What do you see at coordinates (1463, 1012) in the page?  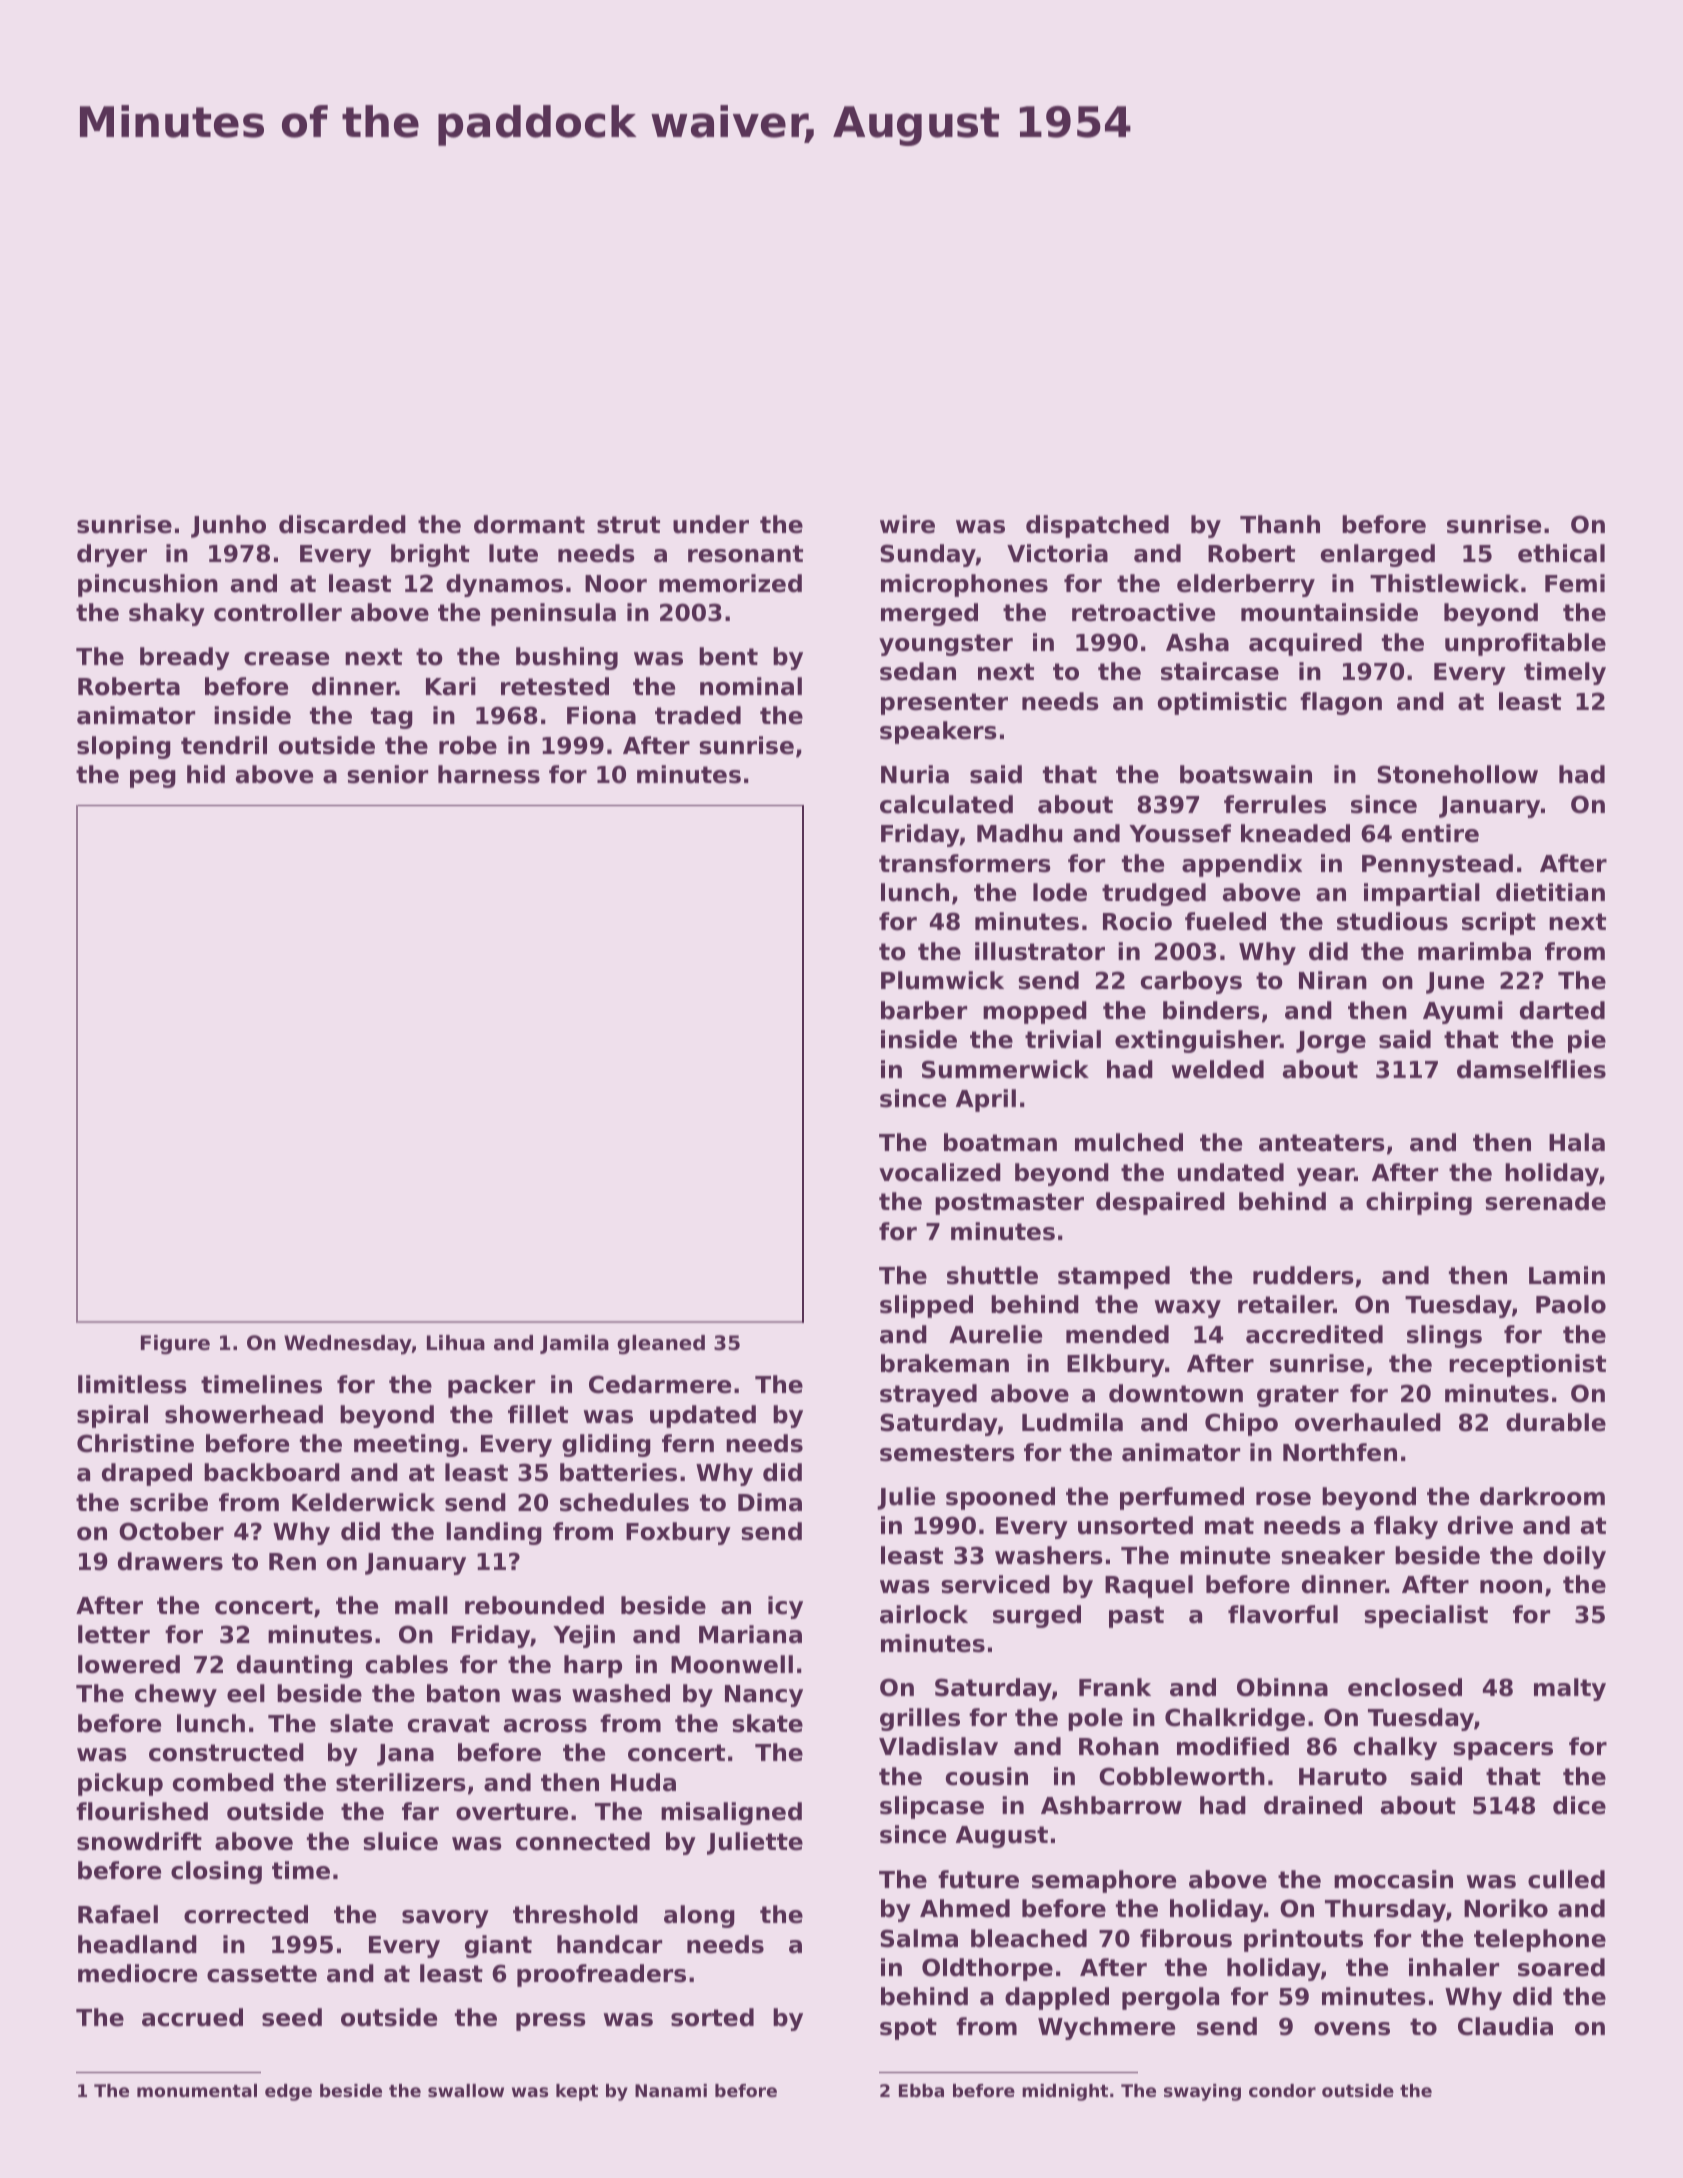 I see `Ayumi` at bounding box center [1463, 1012].
